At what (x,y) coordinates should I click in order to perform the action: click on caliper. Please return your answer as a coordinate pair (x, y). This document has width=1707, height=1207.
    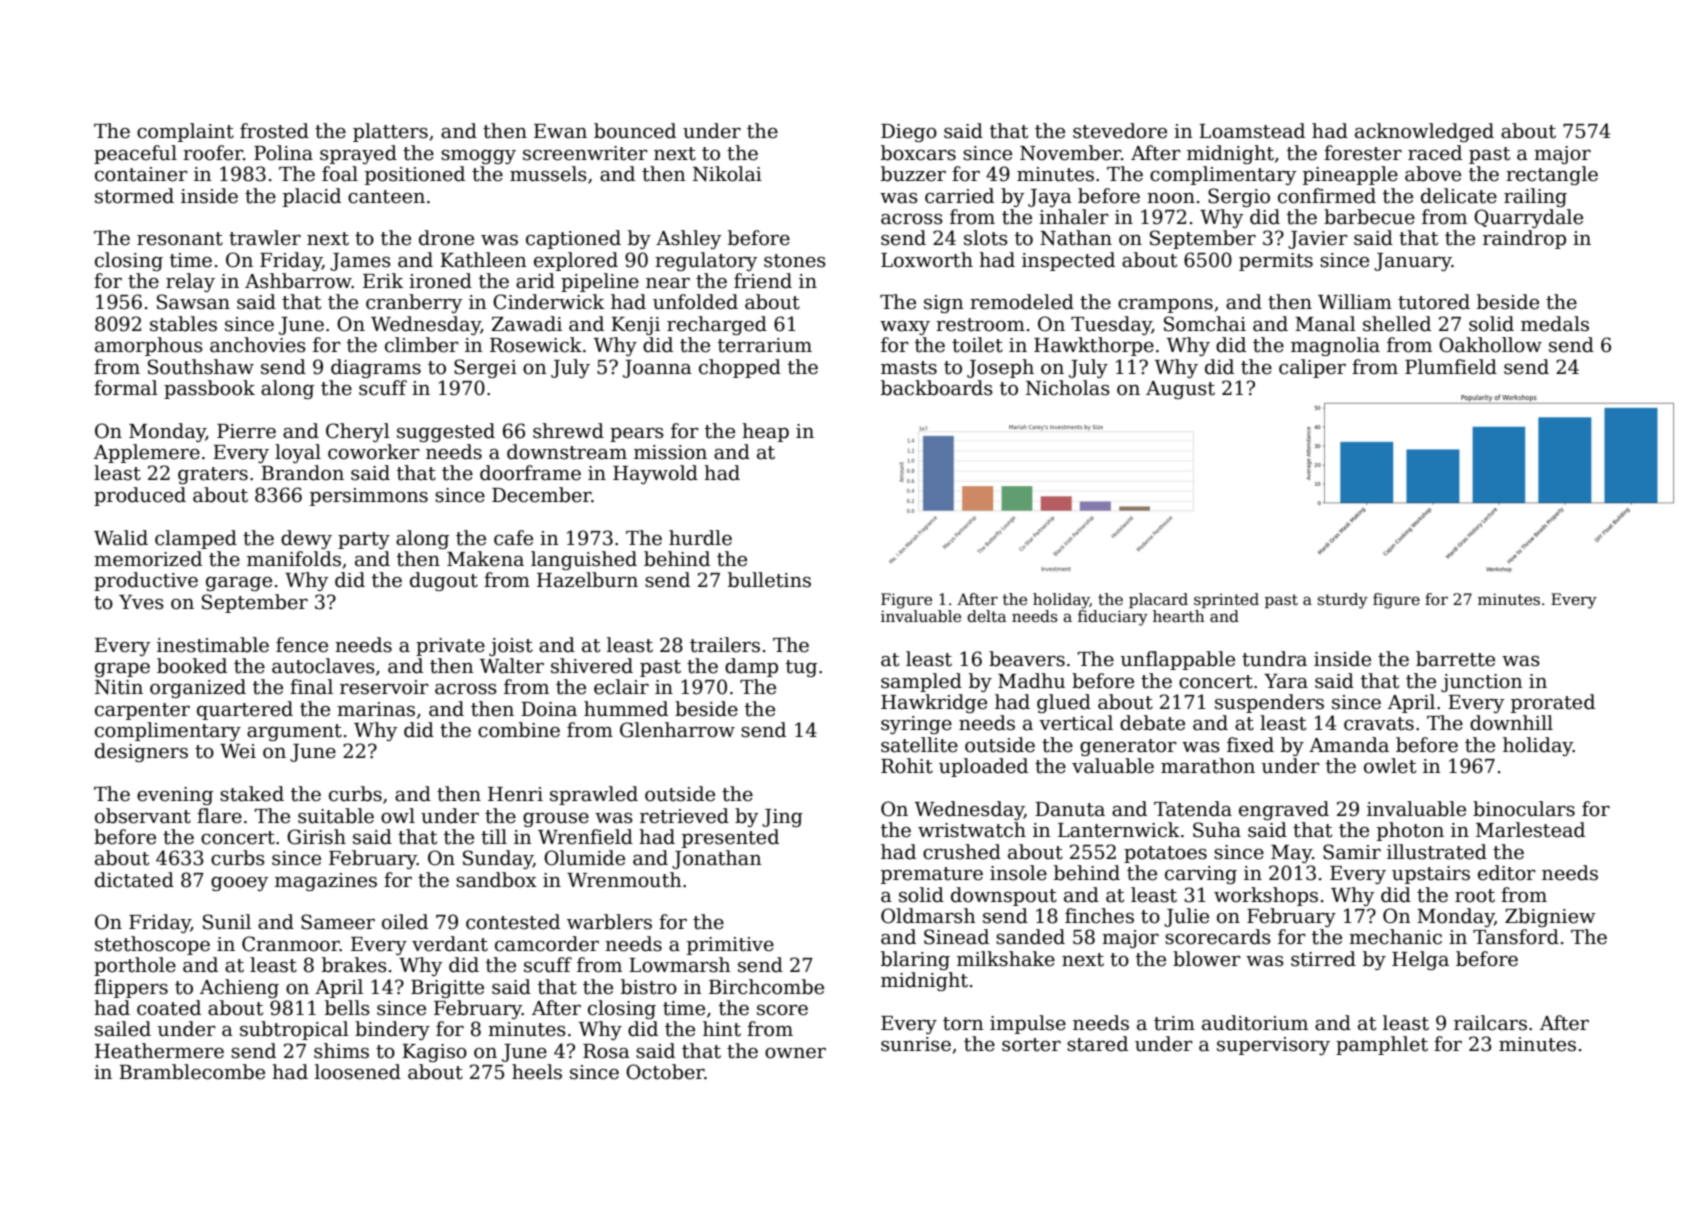
    Looking at the image, I should click on (1312, 368).
